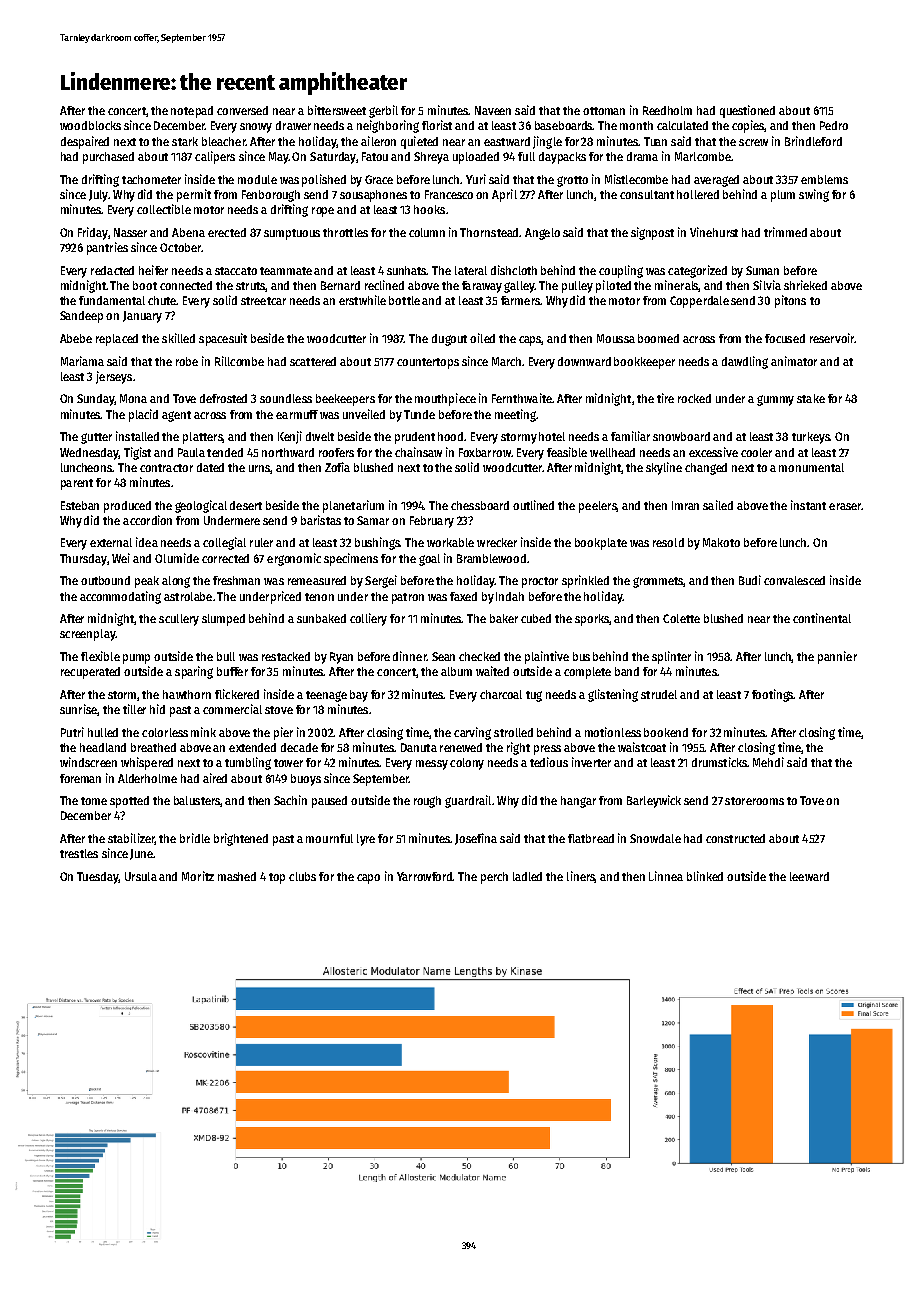 This screenshot has width=924, height=1308. I want to click on flexible, so click(100, 656).
